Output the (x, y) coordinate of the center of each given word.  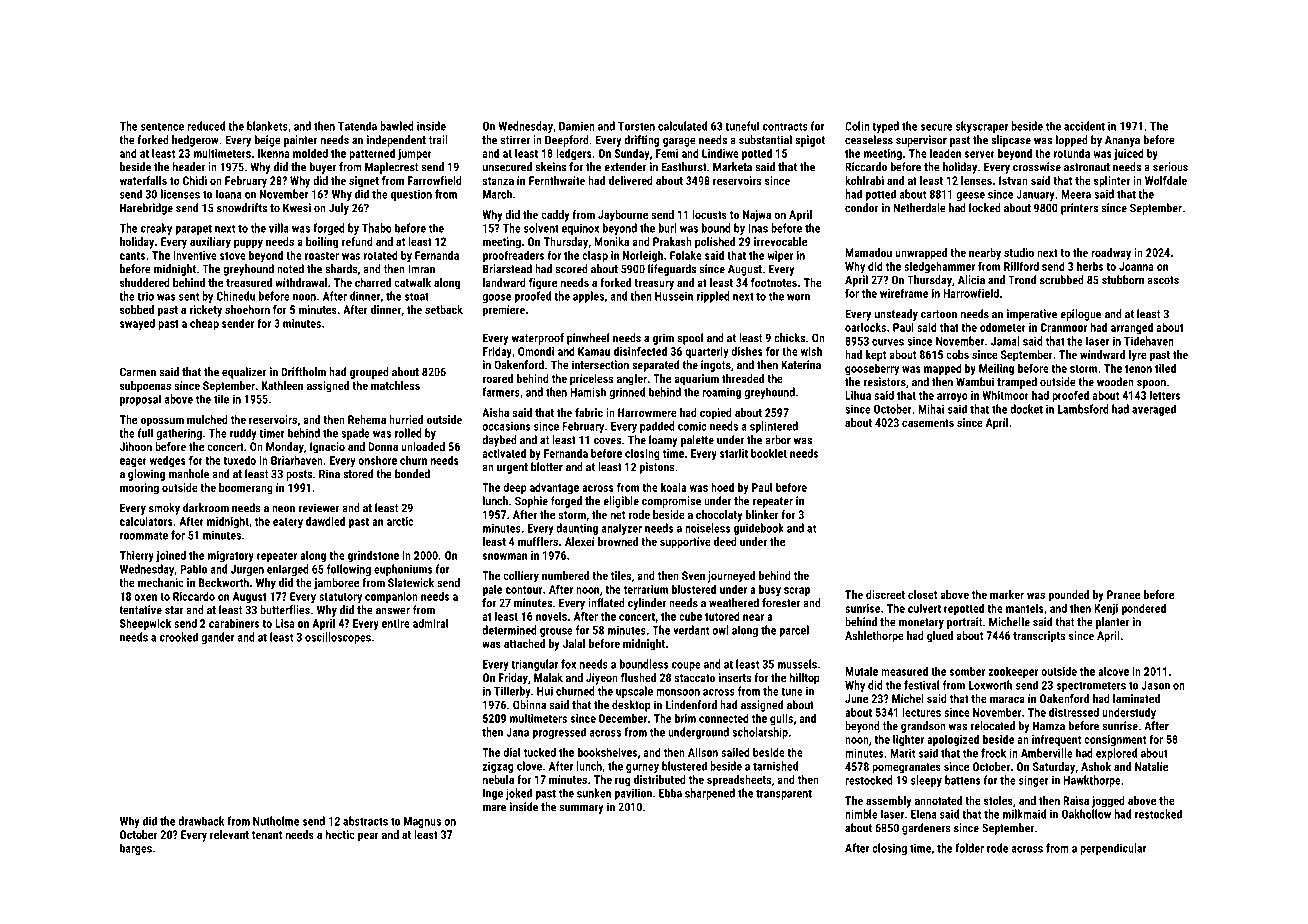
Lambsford (1083, 409)
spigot (810, 141)
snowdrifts (242, 208)
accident (1084, 126)
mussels (797, 664)
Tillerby (512, 692)
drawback (201, 821)
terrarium (646, 589)
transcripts (1039, 637)
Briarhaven (297, 460)
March (497, 194)
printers (1079, 209)
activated (504, 453)
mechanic (161, 582)
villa (279, 228)
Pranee (1123, 594)
